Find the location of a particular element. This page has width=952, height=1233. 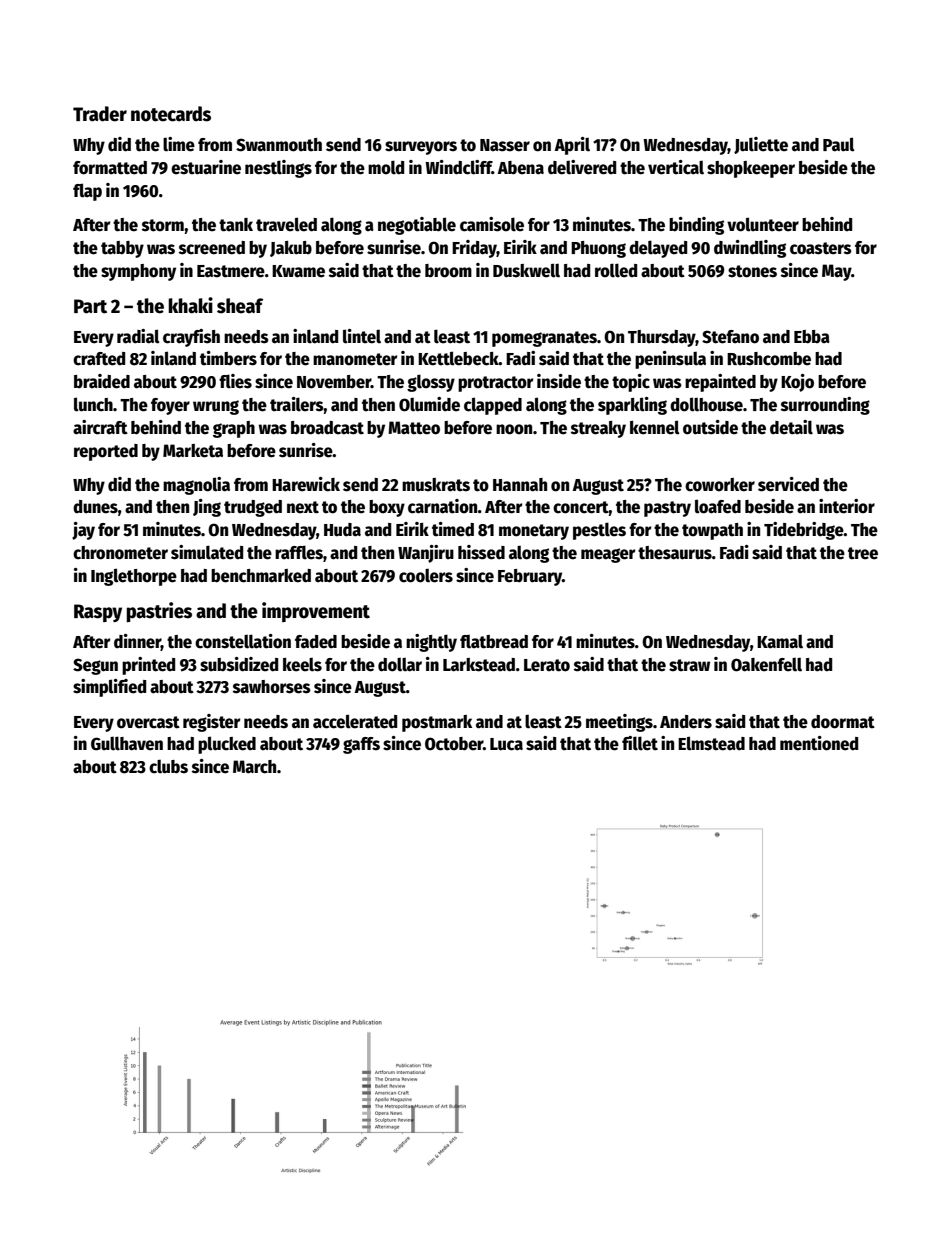

formatted is located at coordinates (110, 168).
